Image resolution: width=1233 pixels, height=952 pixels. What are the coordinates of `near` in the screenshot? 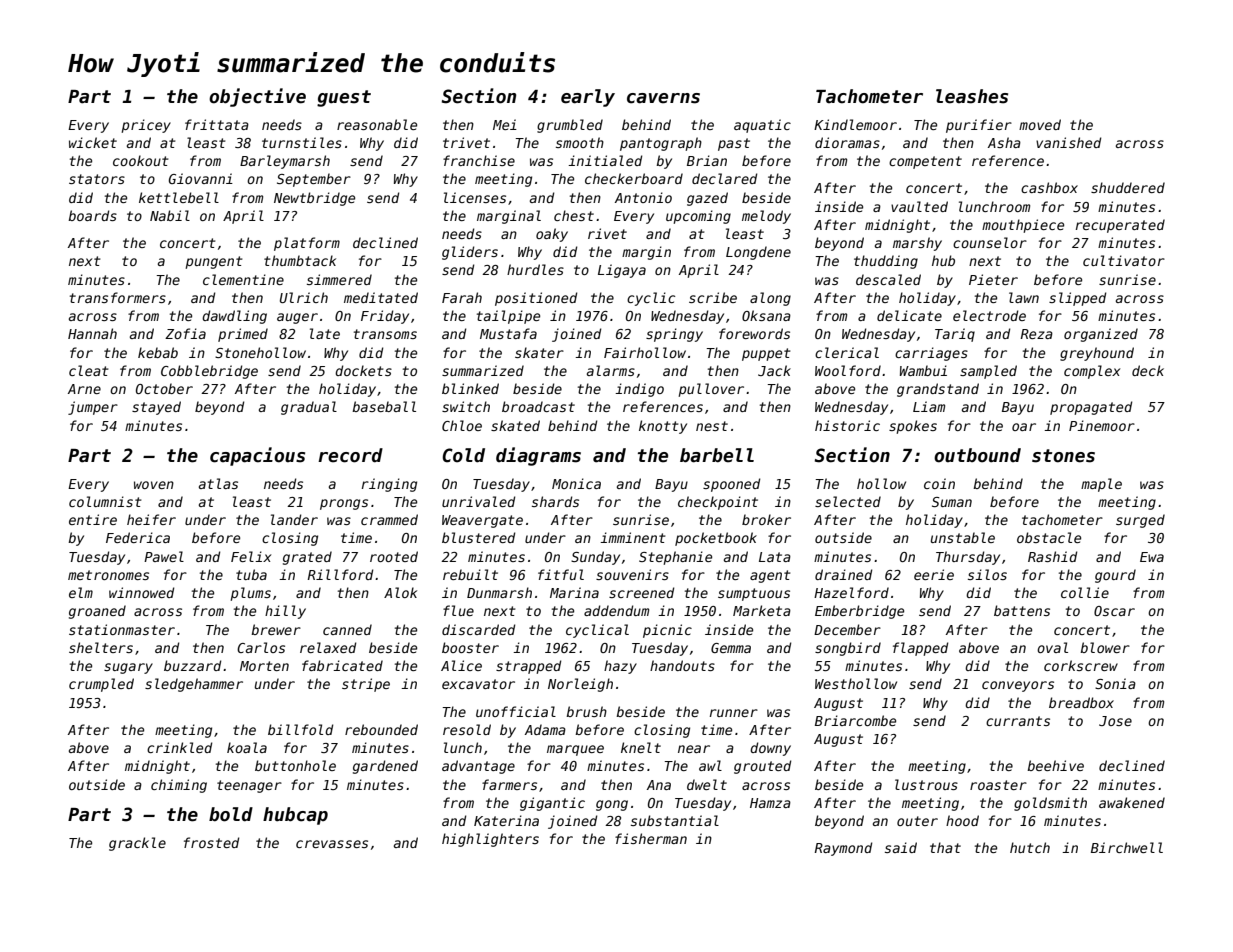 It's located at (694, 749).
